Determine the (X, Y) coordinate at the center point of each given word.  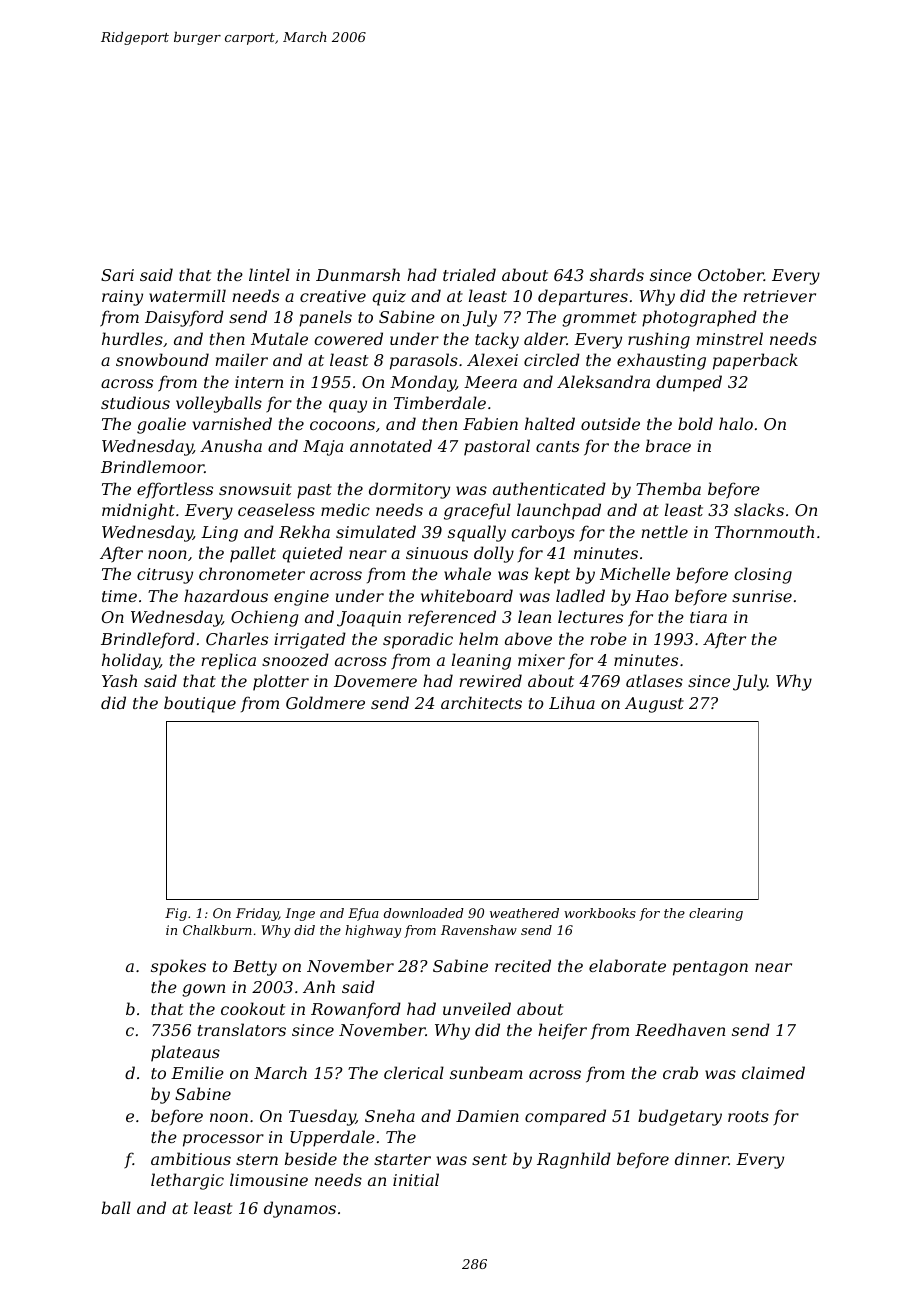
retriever (779, 296)
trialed (469, 274)
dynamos (300, 1209)
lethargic (187, 1181)
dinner (702, 1158)
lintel (269, 274)
